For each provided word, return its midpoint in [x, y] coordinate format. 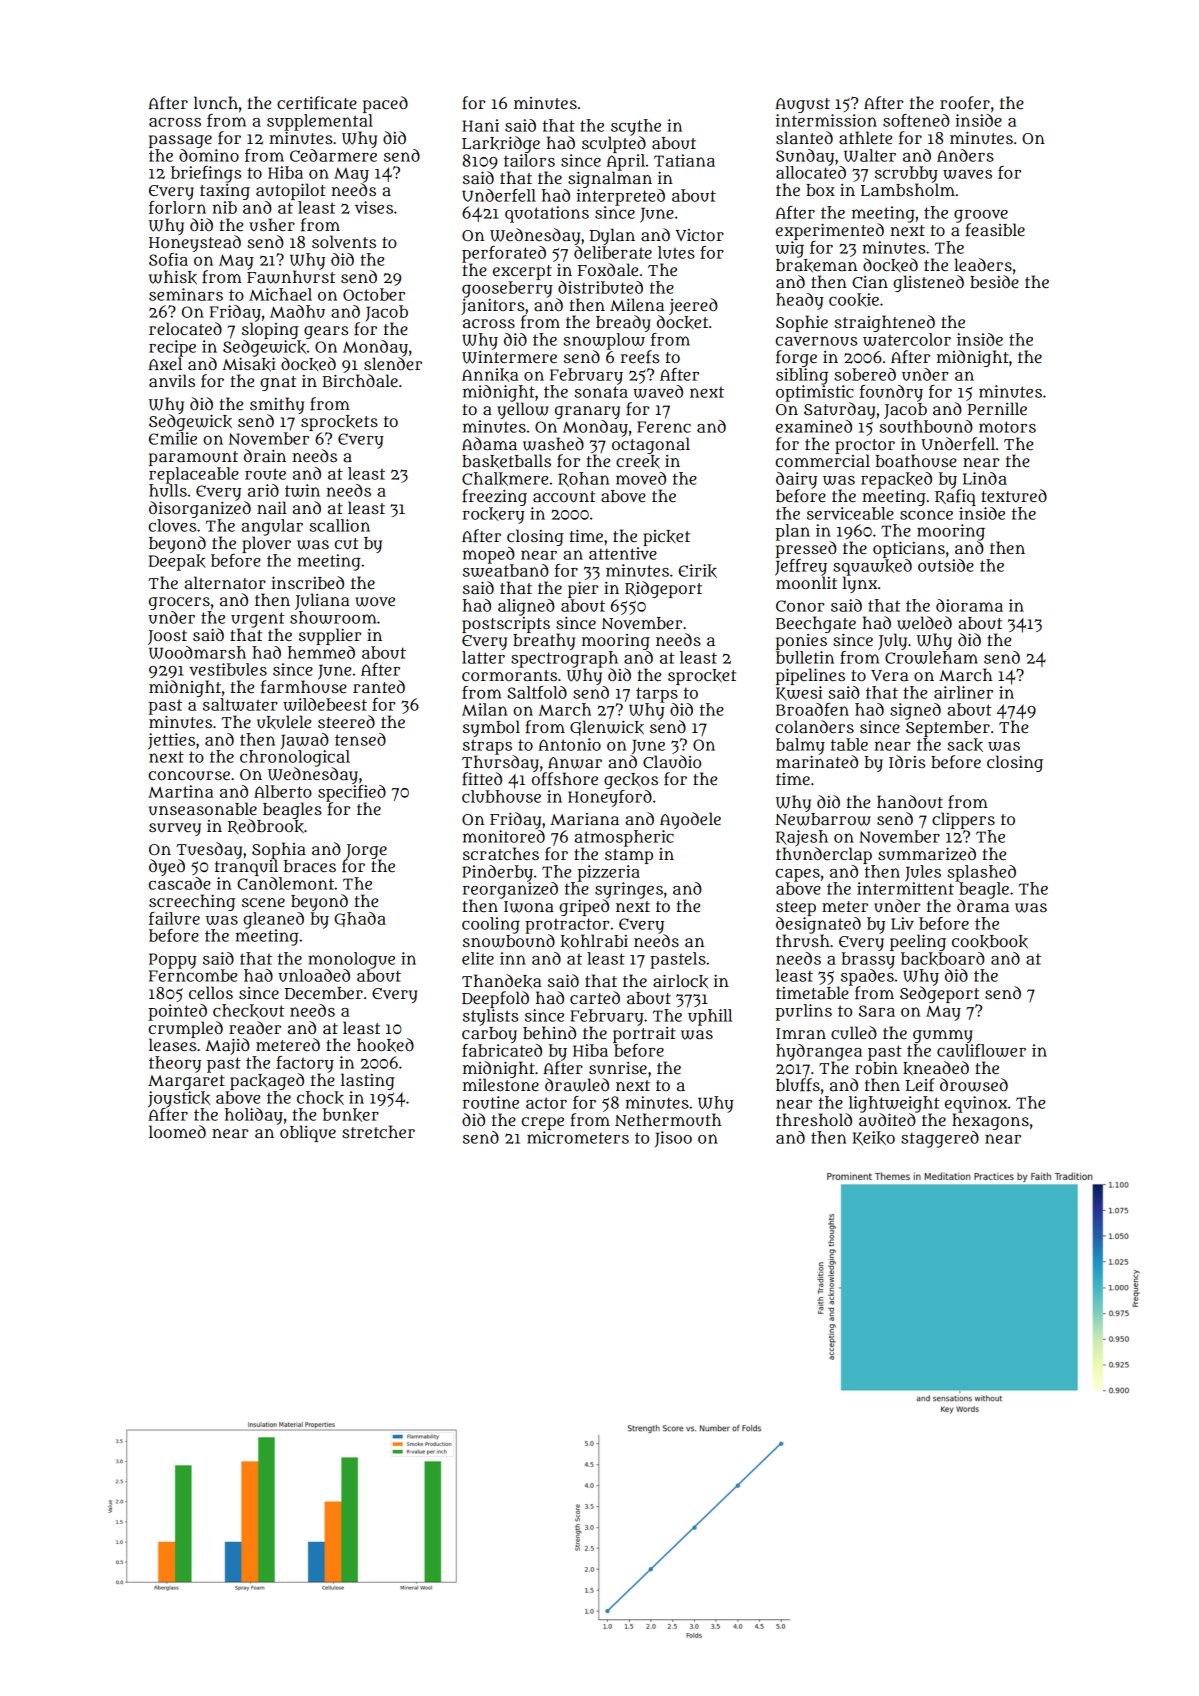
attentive [623, 553]
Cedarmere [333, 155]
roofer [965, 102]
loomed [177, 1131]
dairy [796, 480]
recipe [172, 348]
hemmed [321, 652]
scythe [636, 127]
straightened [884, 323]
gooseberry [507, 289]
